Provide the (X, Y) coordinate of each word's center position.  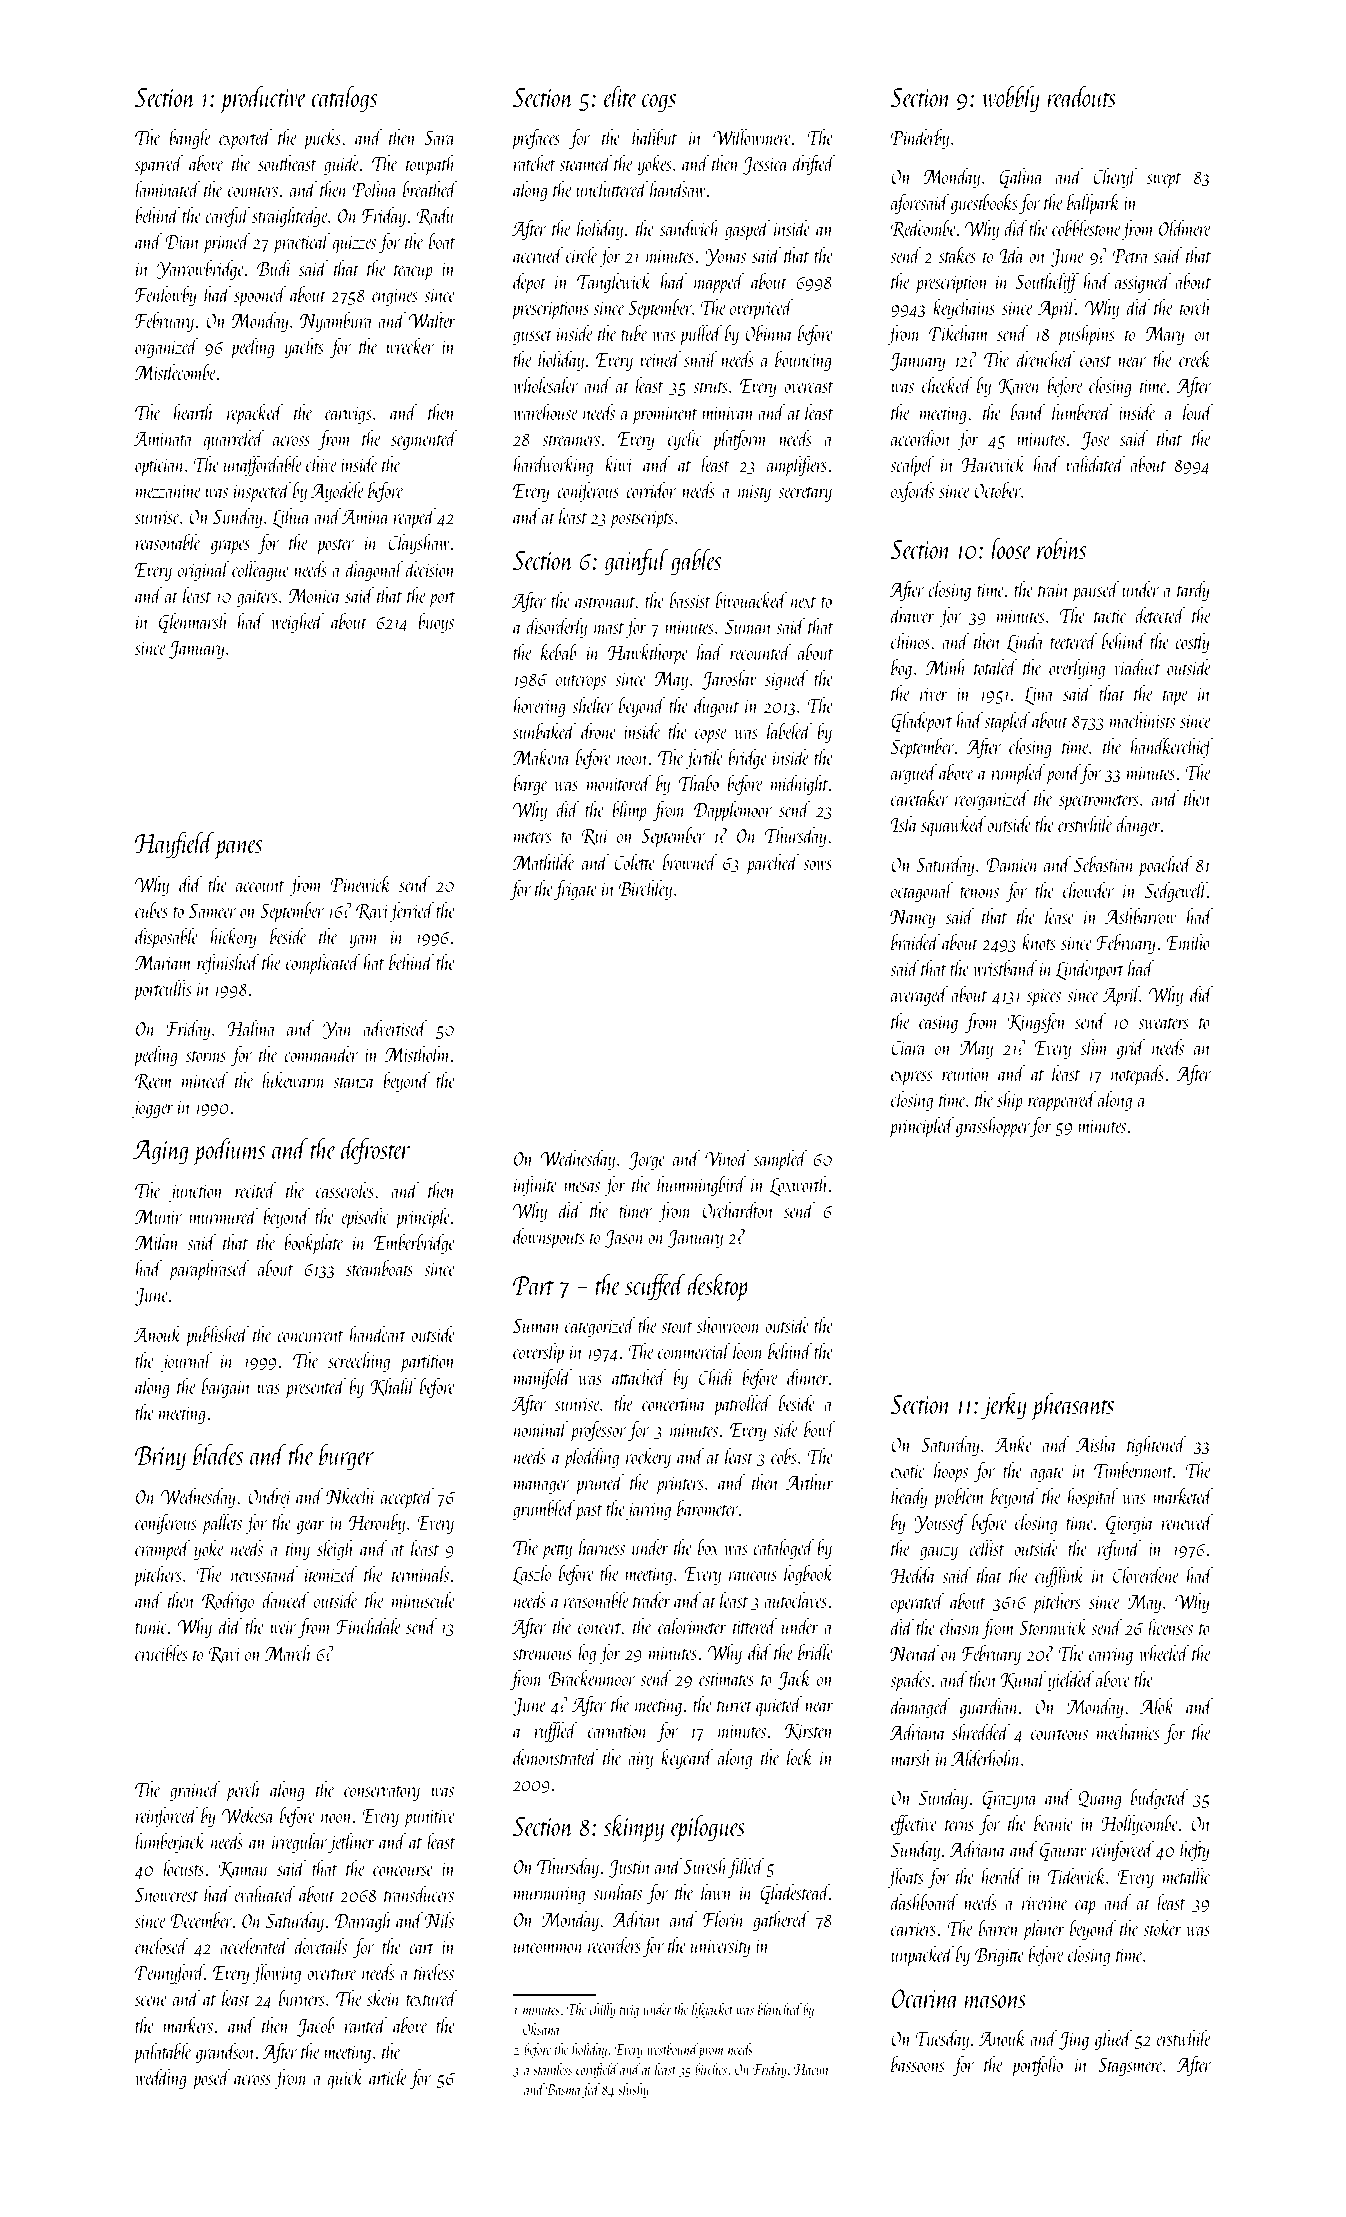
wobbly (1011, 99)
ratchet (534, 163)
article (388, 2077)
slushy (633, 2090)
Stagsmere (1130, 2067)
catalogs (344, 99)
